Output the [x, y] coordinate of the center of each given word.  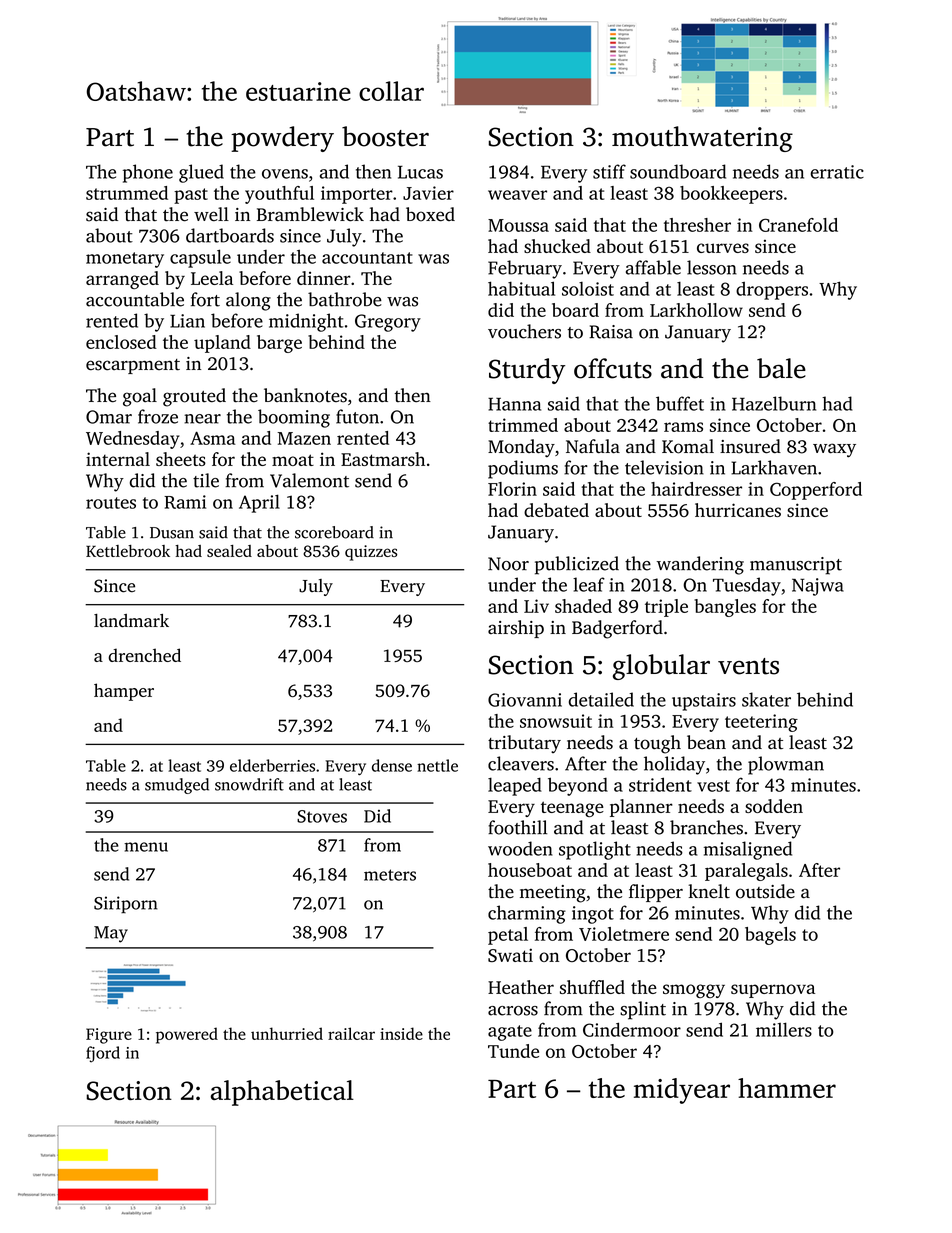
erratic [837, 172]
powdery [282, 139]
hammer [787, 1088]
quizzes [371, 553]
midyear [682, 1091]
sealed [229, 551]
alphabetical [282, 1093]
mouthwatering [702, 139]
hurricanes [738, 510]
